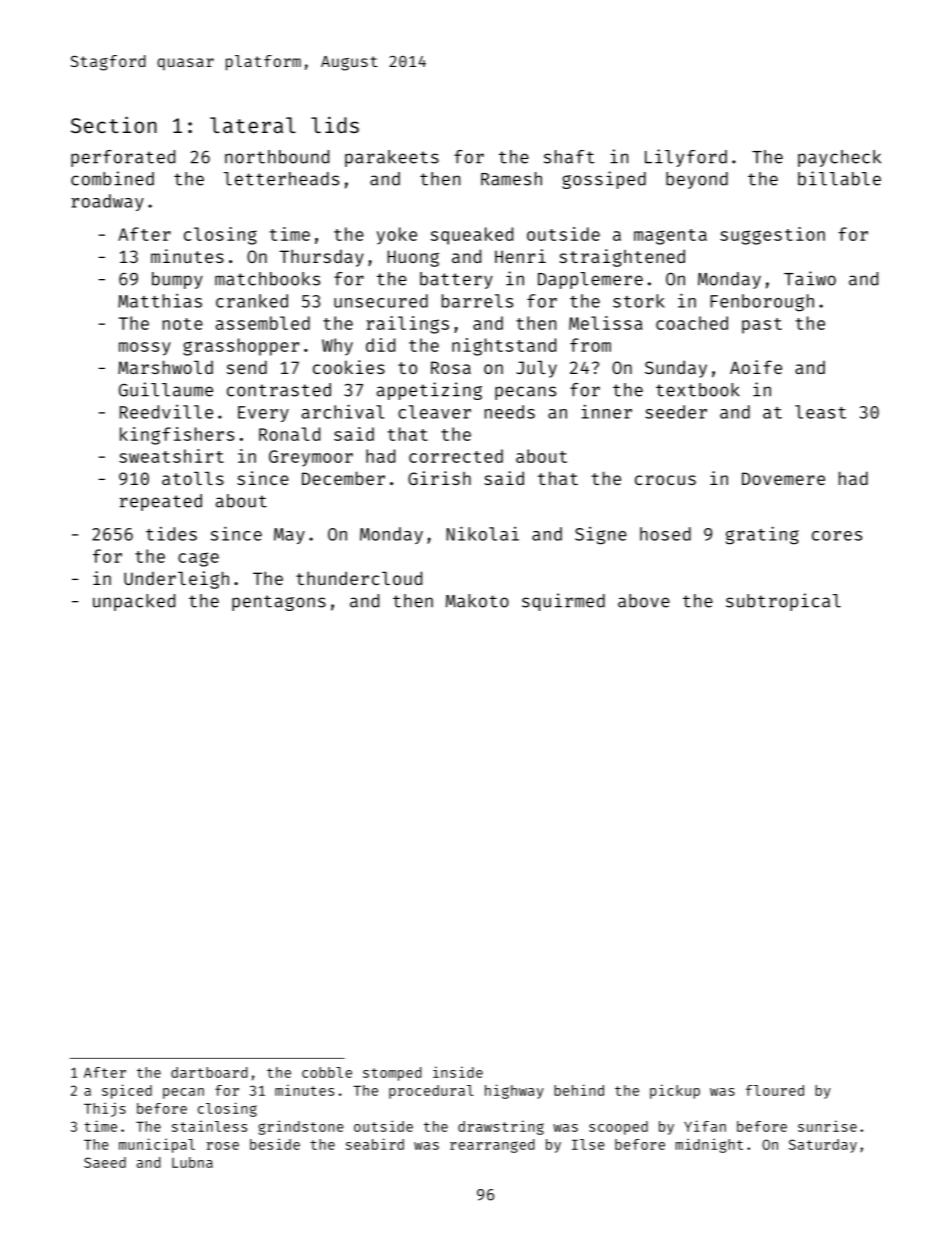 This document has width=952, height=1233. What do you see at coordinates (477, 301) in the document?
I see `barrels` at bounding box center [477, 301].
